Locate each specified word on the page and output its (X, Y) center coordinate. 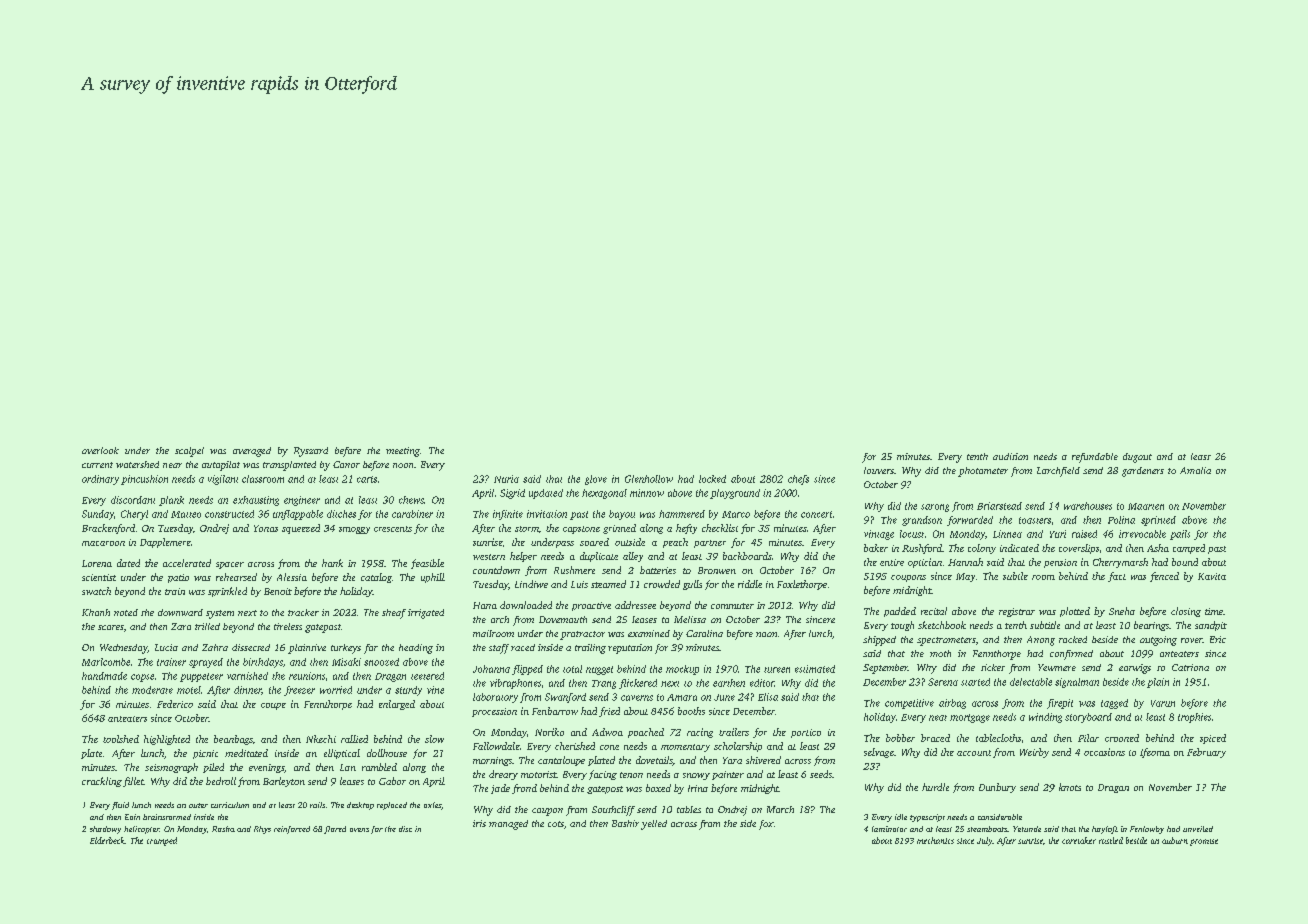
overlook (100, 450)
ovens (359, 830)
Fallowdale (496, 746)
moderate (152, 690)
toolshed (121, 739)
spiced (1213, 739)
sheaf (394, 614)
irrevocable (1142, 534)
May (965, 577)
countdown (496, 570)
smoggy (354, 530)
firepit (1060, 704)
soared (594, 542)
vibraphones (515, 684)
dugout (1137, 458)
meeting (403, 452)
